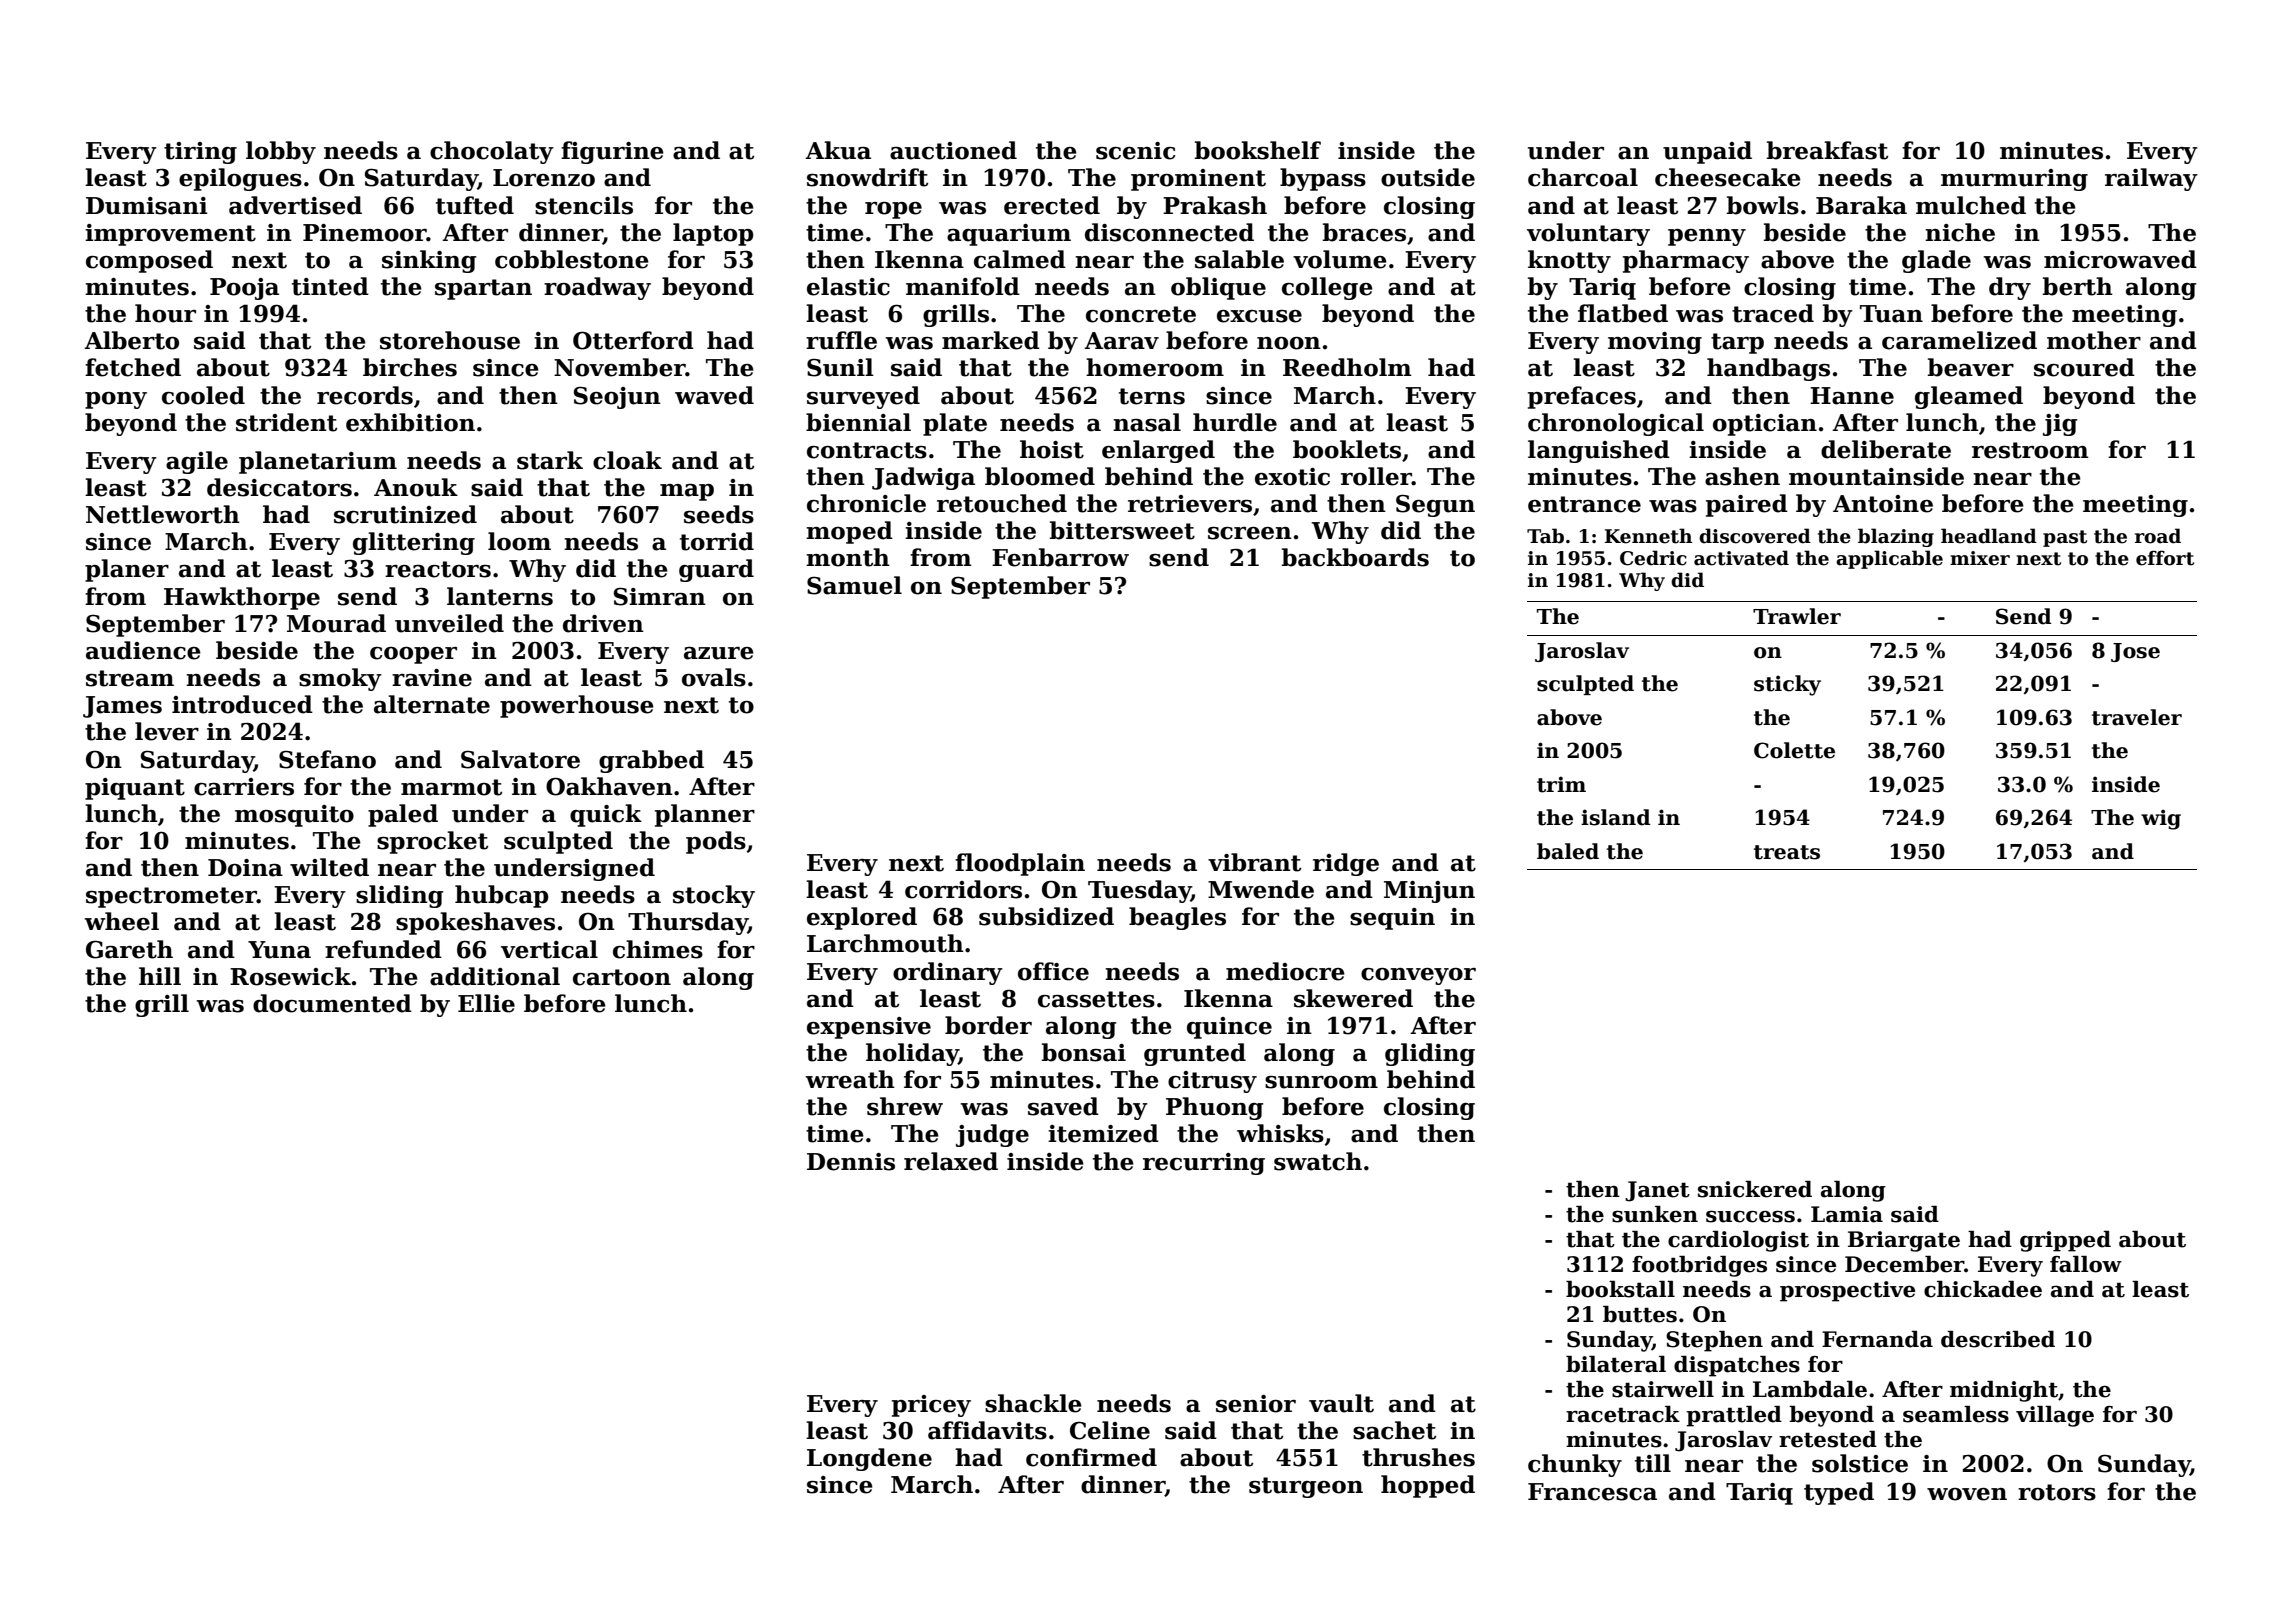  Describe the element at coordinates (1616, 1364) in the screenshot. I see `bilateral` at that location.
